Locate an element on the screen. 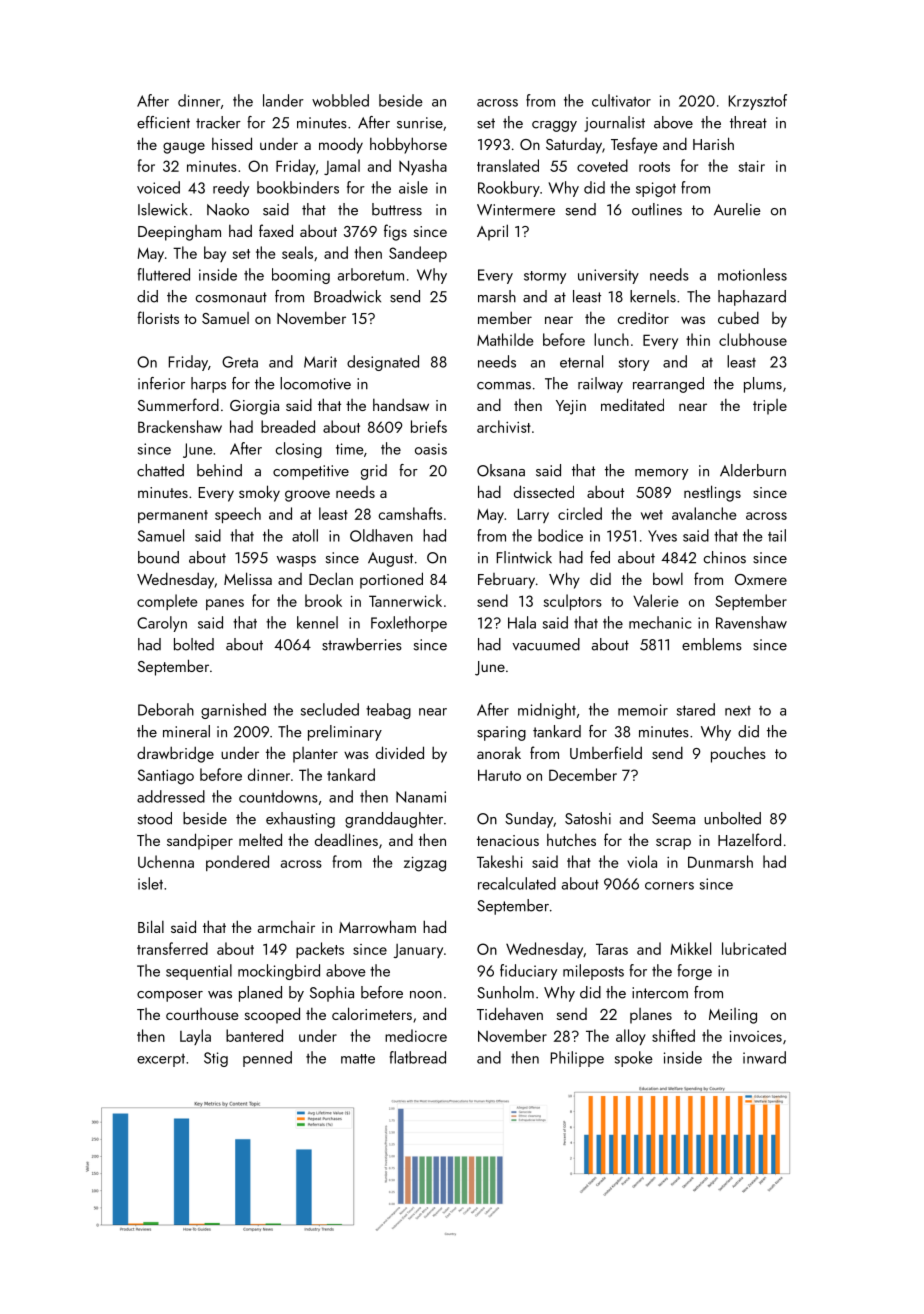 This screenshot has height=1314, width=924. spoke is located at coordinates (634, 1059).
